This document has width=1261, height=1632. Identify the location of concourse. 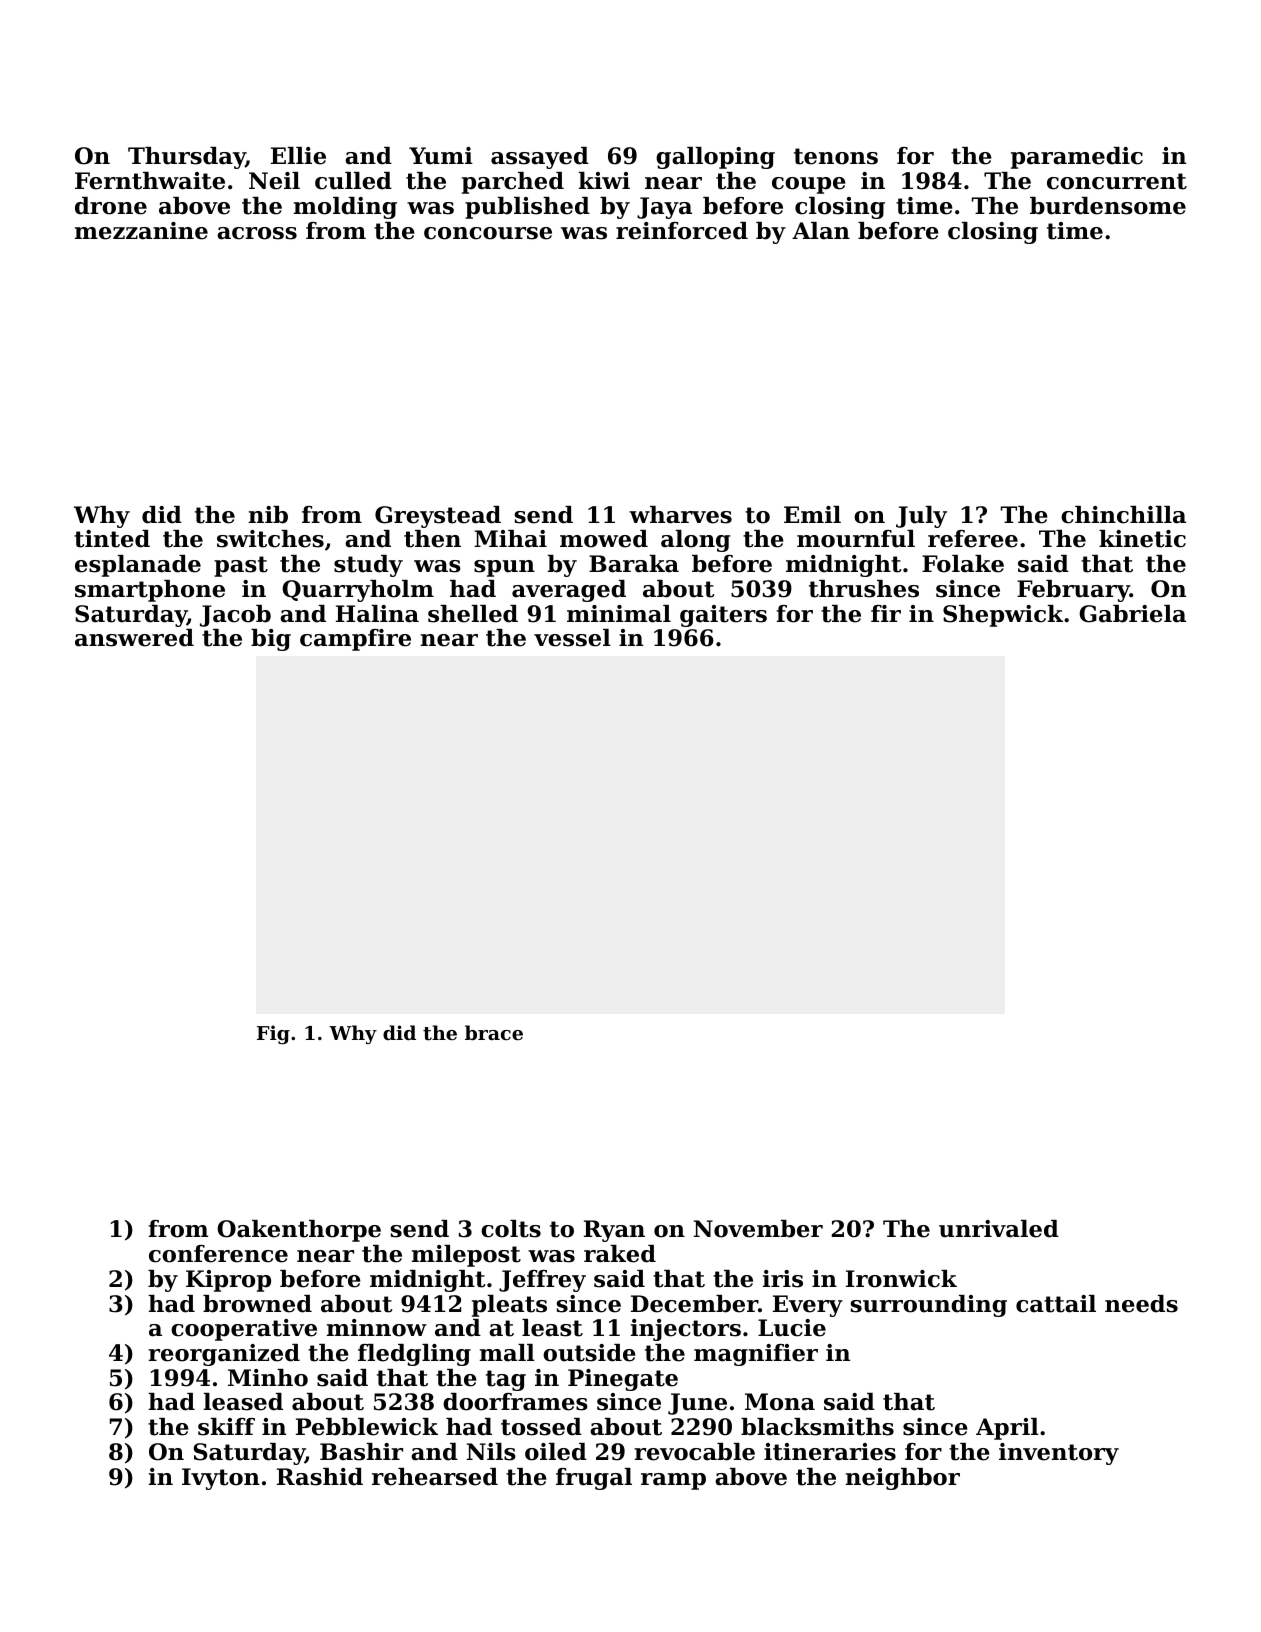
(488, 233).
